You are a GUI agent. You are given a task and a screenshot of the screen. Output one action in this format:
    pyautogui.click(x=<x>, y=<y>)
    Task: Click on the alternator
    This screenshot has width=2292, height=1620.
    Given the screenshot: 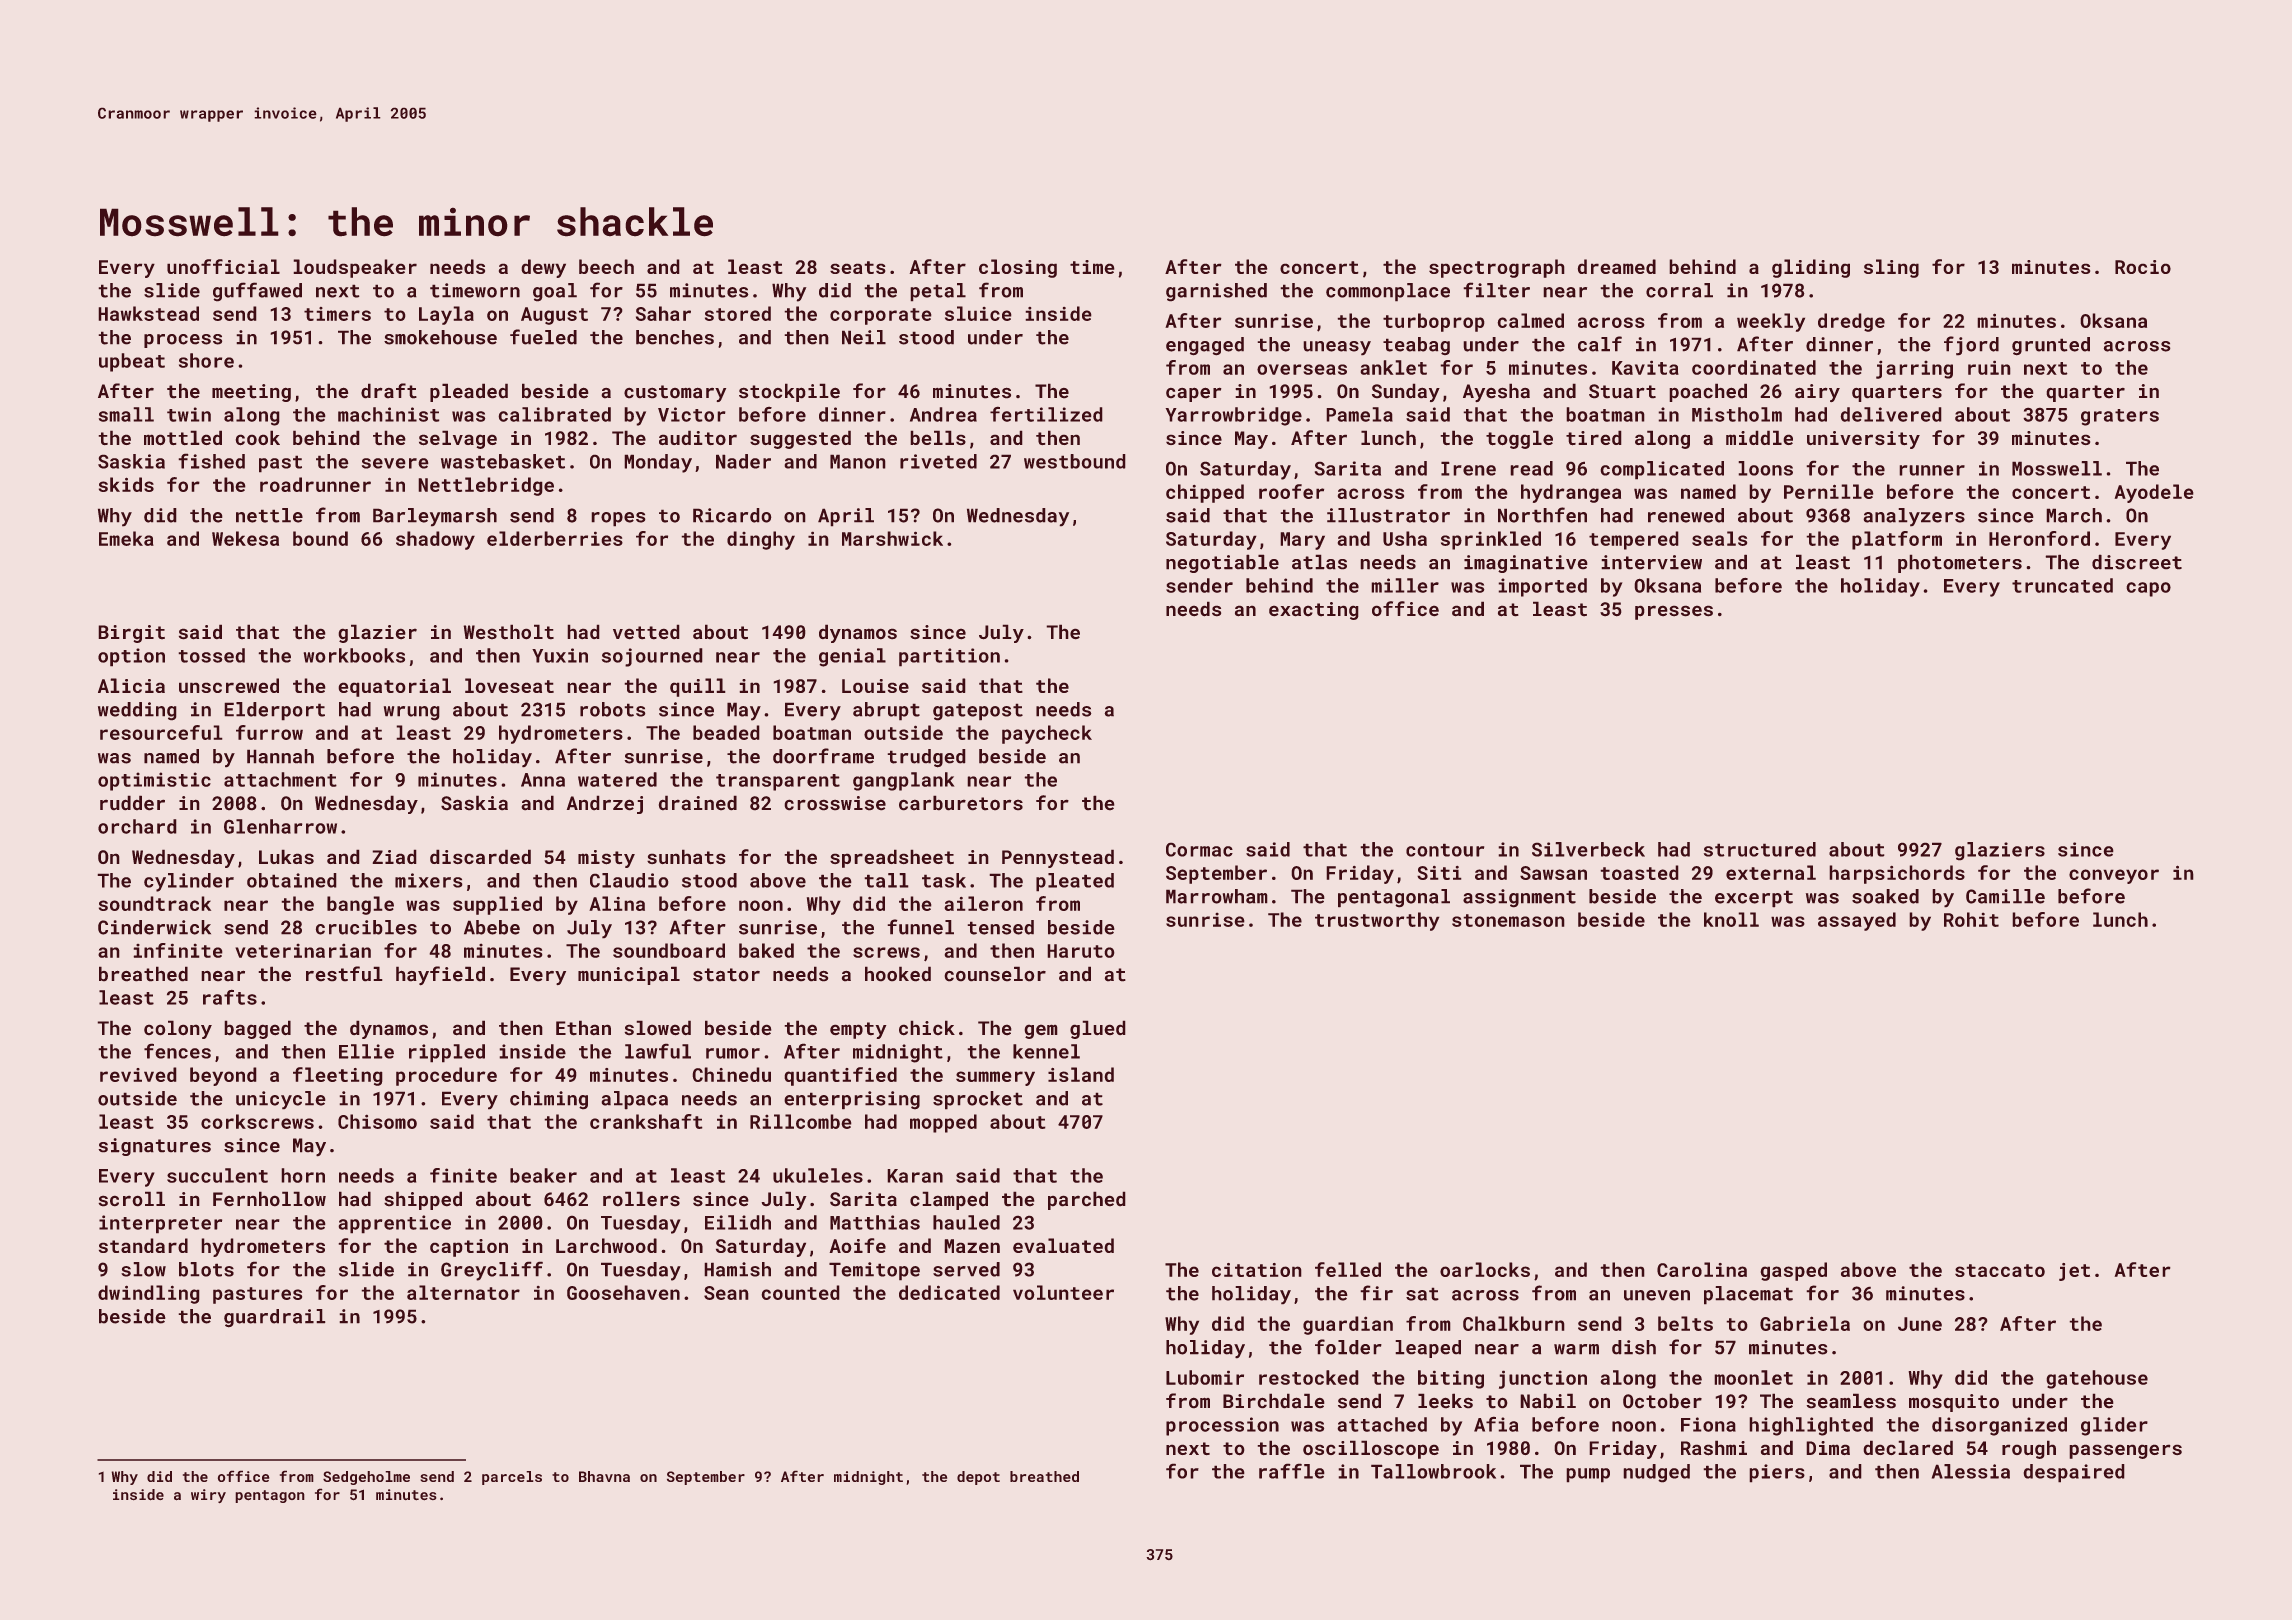 What is the action you would take?
    pyautogui.click(x=463, y=1292)
